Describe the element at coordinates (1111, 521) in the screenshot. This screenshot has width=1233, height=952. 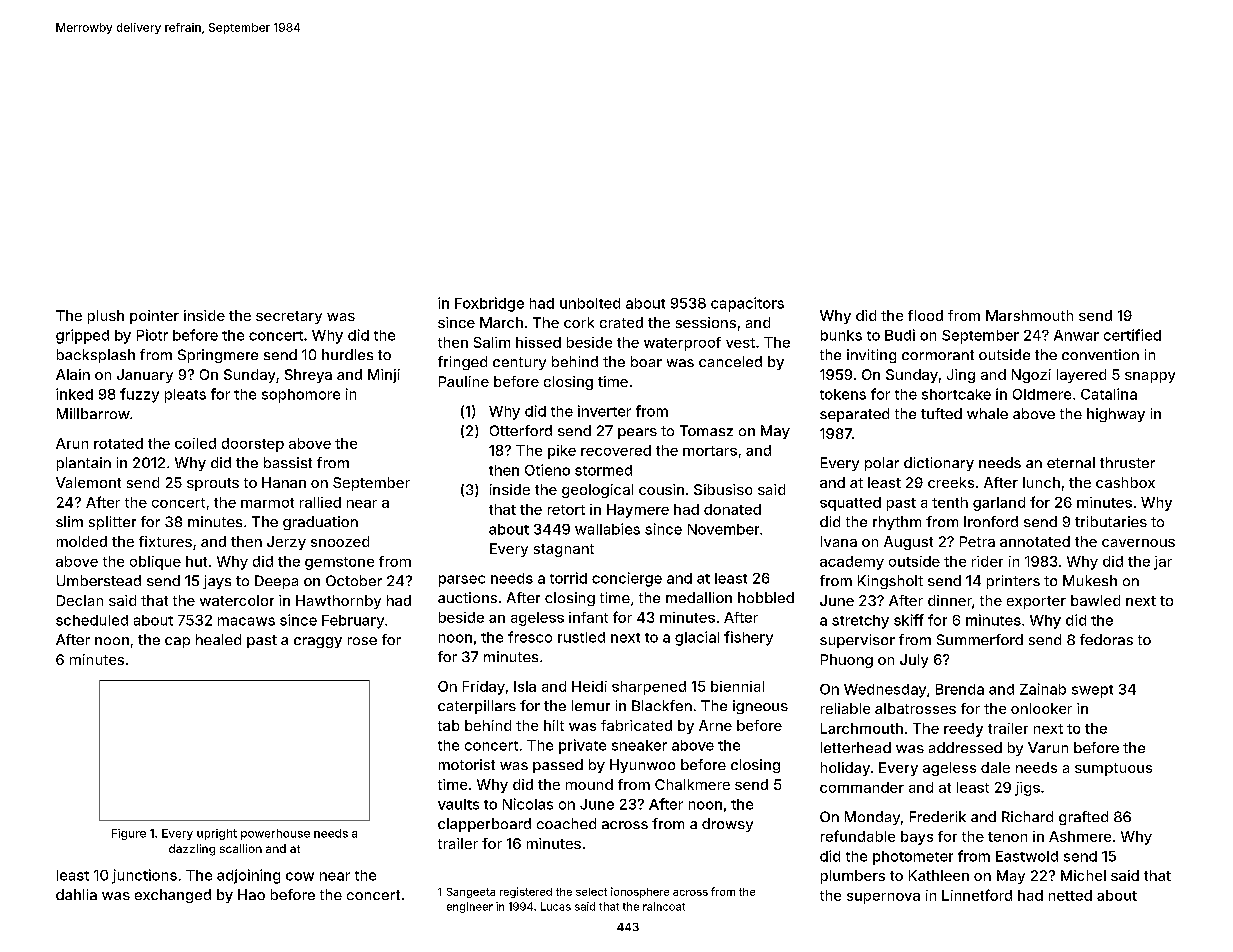
I see `tributaries` at that location.
